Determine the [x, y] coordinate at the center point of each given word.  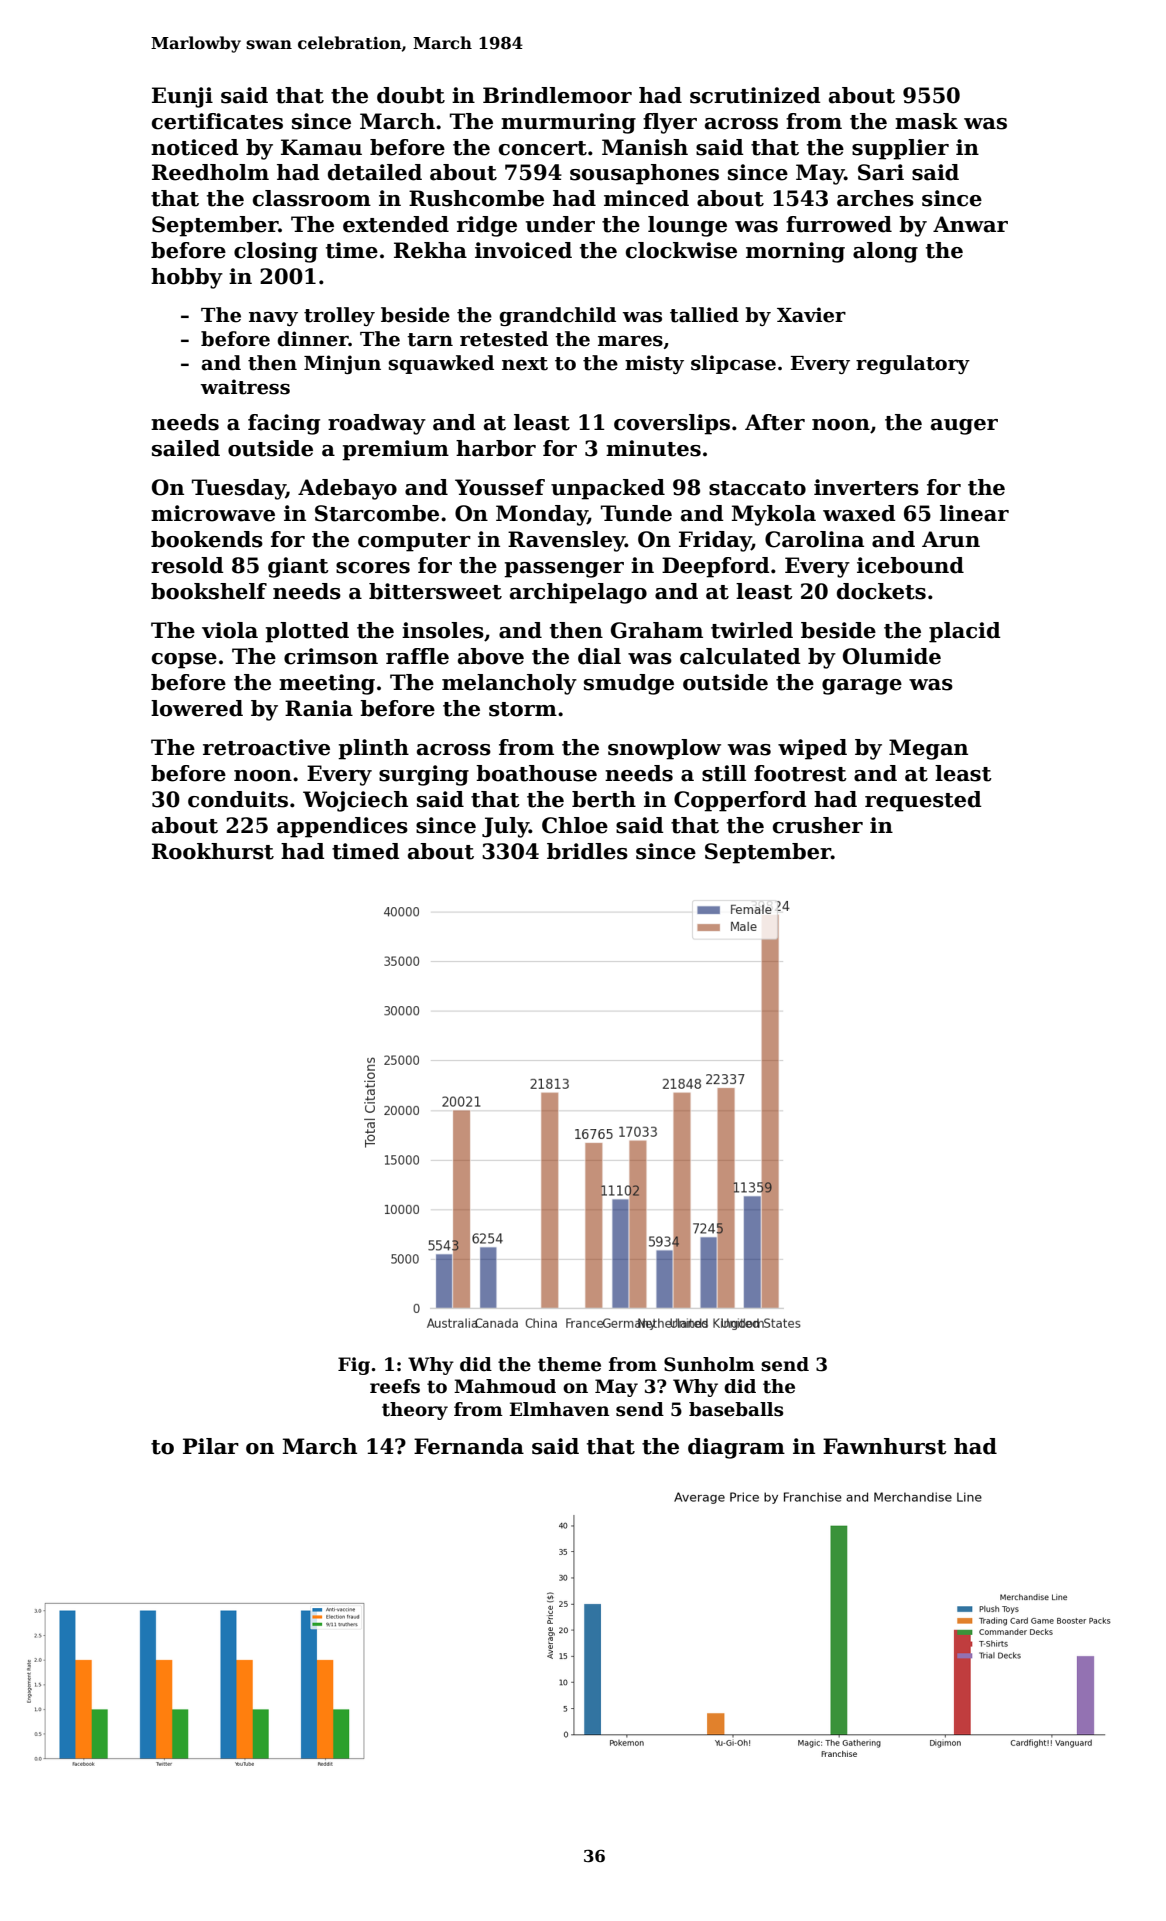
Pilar [211, 1446]
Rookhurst [213, 851]
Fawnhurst [885, 1446]
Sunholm [709, 1364]
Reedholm [210, 172]
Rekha [430, 250]
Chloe [575, 825]
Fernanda [469, 1446]
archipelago [578, 593]
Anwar [970, 224]
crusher [818, 825]
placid [965, 632]
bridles [587, 851]
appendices [342, 827]
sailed [186, 448]
